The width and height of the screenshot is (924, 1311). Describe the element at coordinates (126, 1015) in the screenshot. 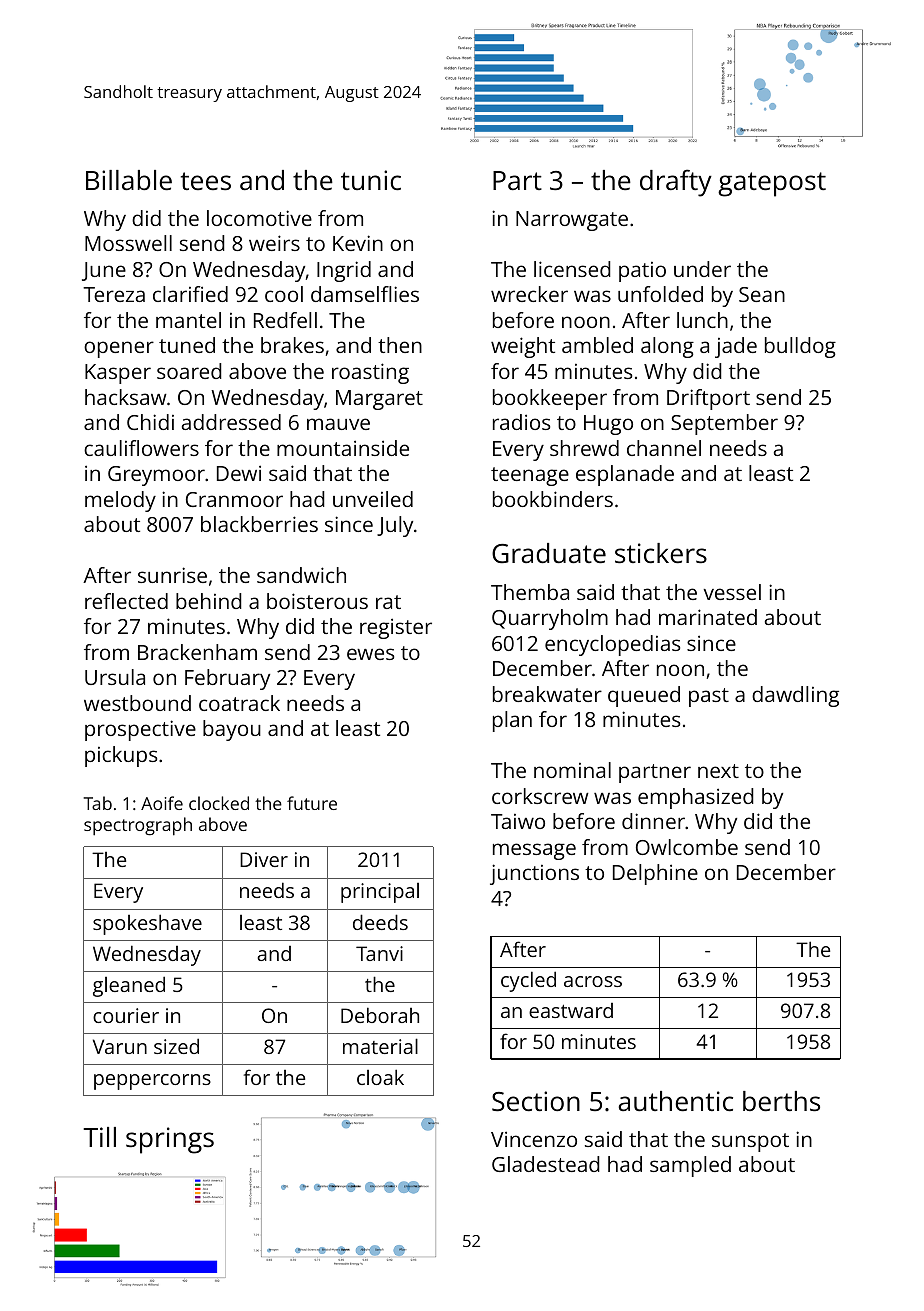

I see `courier` at that location.
